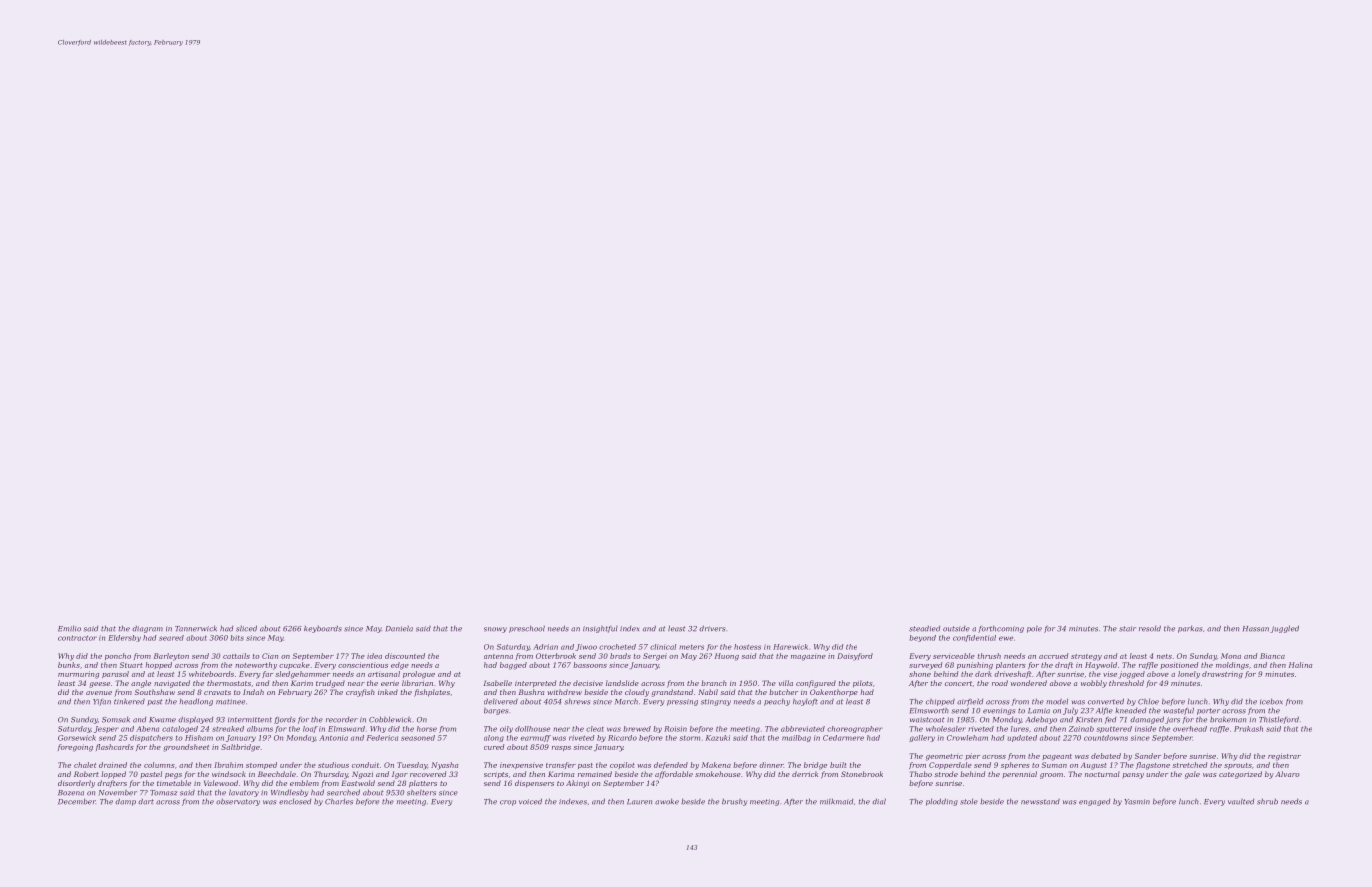  What do you see at coordinates (230, 702) in the screenshot?
I see `matinee` at bounding box center [230, 702].
